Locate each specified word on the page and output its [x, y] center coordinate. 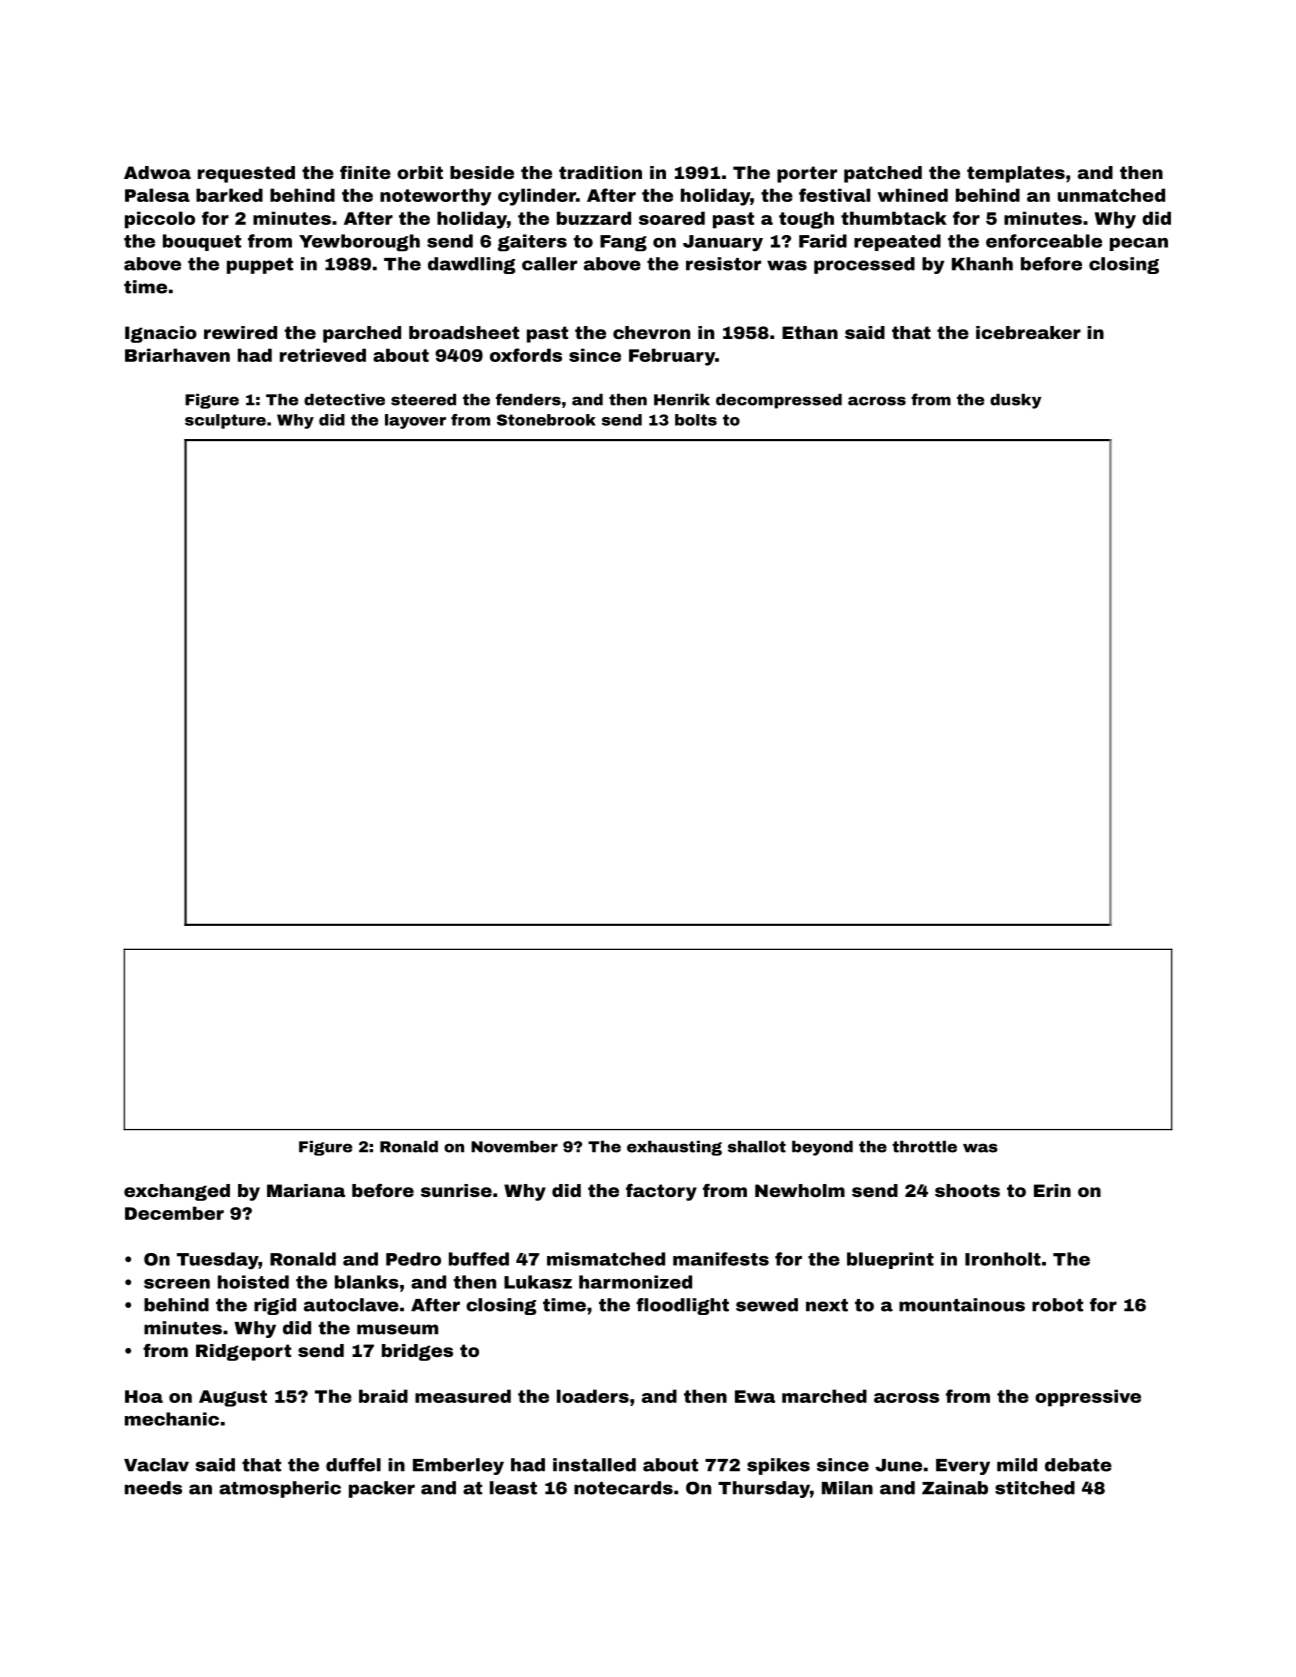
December [174, 1213]
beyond [822, 1148]
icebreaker [1028, 332]
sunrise [456, 1190]
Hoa [144, 1396]
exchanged [177, 1192]
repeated [897, 242]
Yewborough [359, 243]
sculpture [225, 421]
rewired [240, 332]
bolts [696, 420]
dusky [1015, 401]
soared [672, 218]
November [514, 1147]
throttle [924, 1147]
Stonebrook [546, 420]
